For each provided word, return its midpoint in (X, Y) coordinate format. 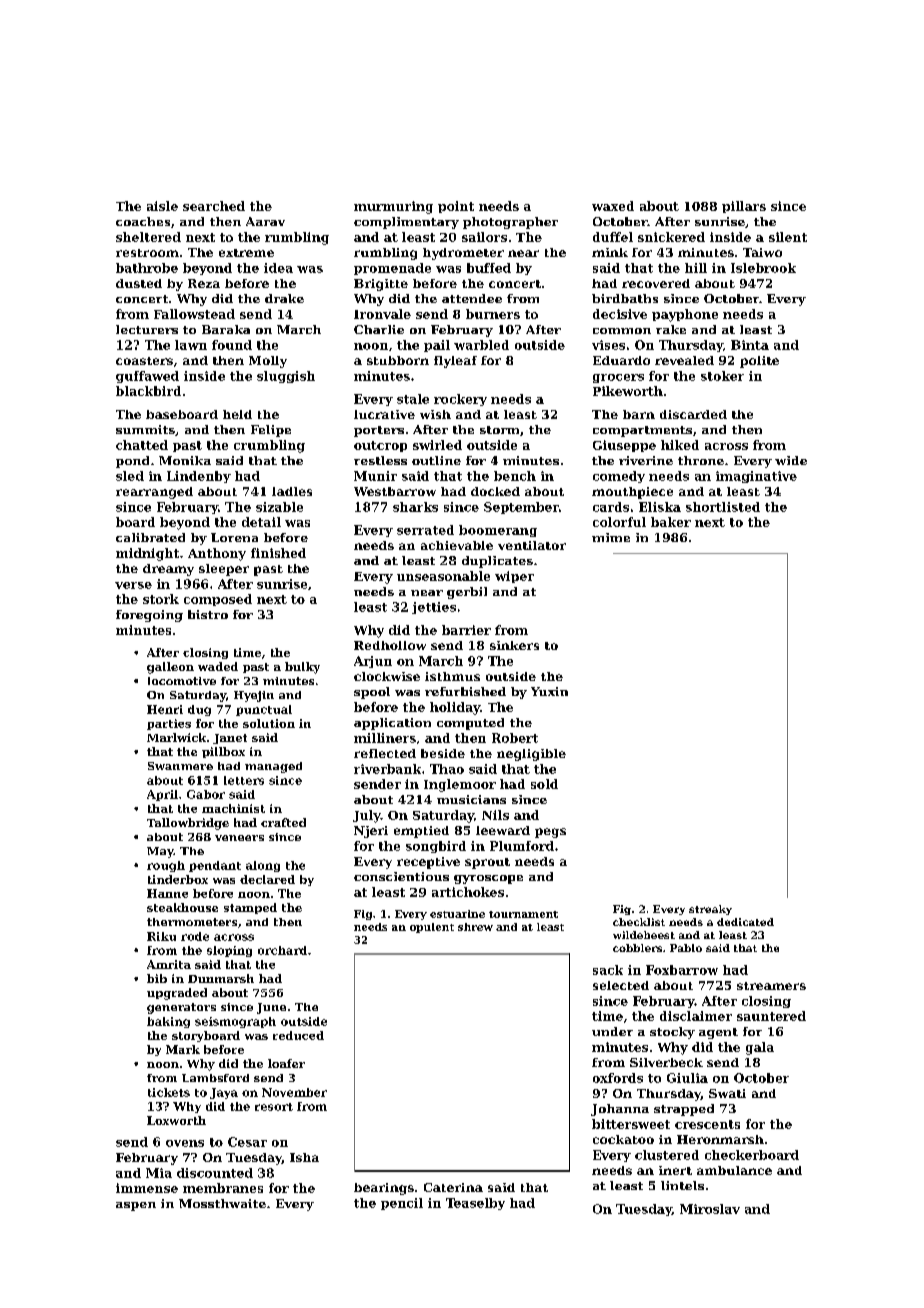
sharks (415, 507)
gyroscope (488, 879)
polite (759, 362)
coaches (143, 221)
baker (671, 522)
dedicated (745, 922)
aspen (136, 1206)
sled (130, 476)
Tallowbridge (188, 824)
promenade (392, 269)
